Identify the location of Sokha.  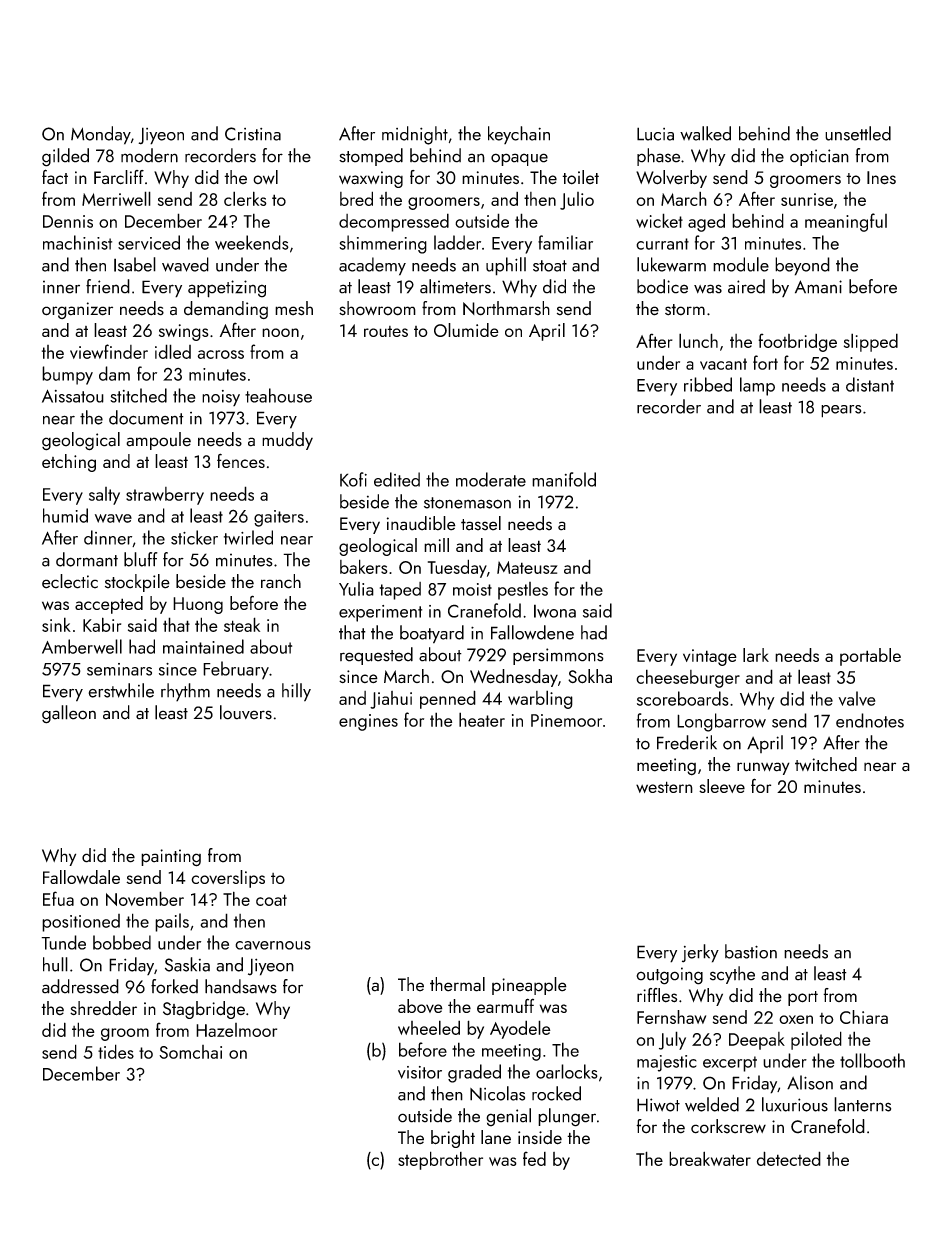
(590, 676).
